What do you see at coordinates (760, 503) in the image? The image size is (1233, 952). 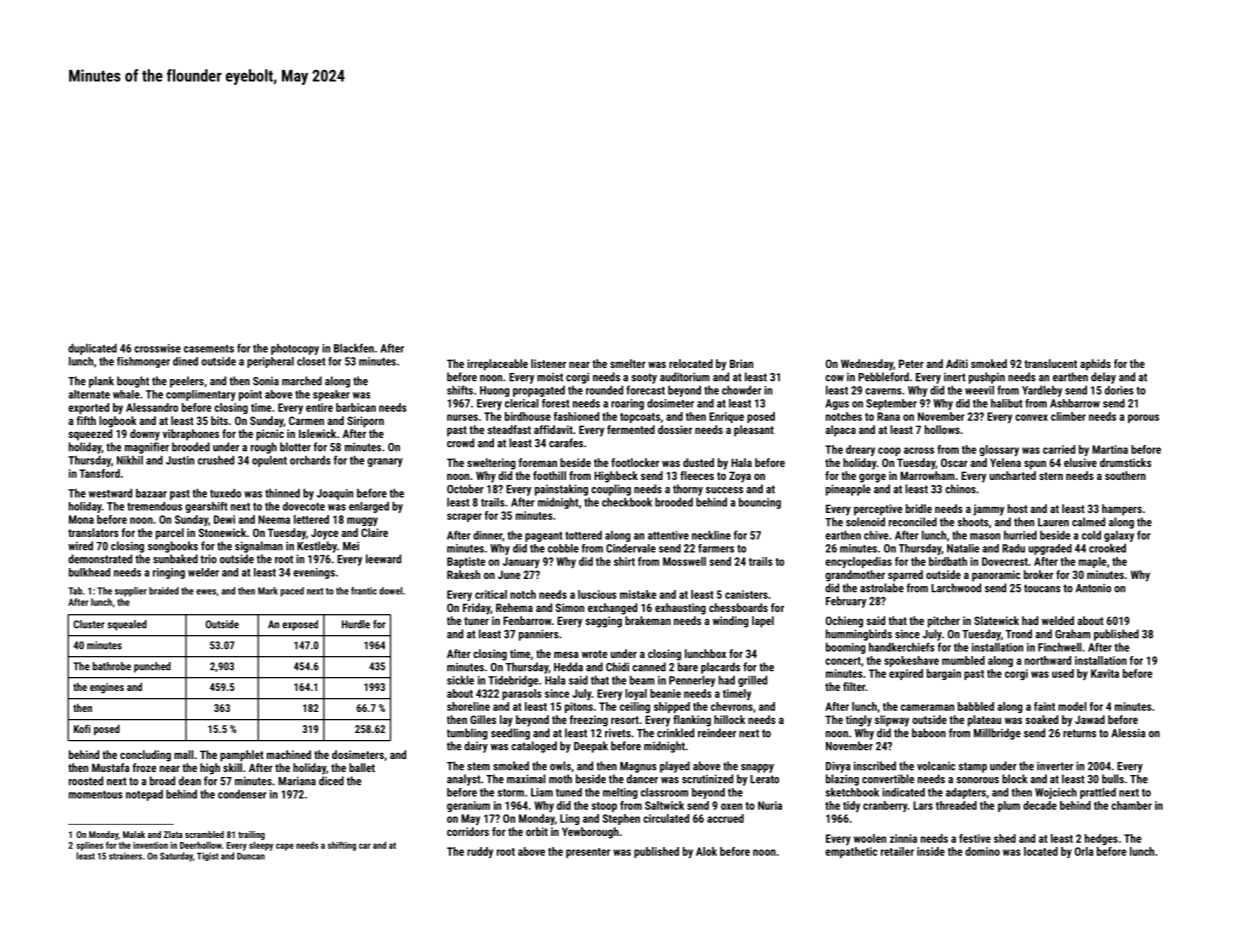 I see `bouncing` at bounding box center [760, 503].
